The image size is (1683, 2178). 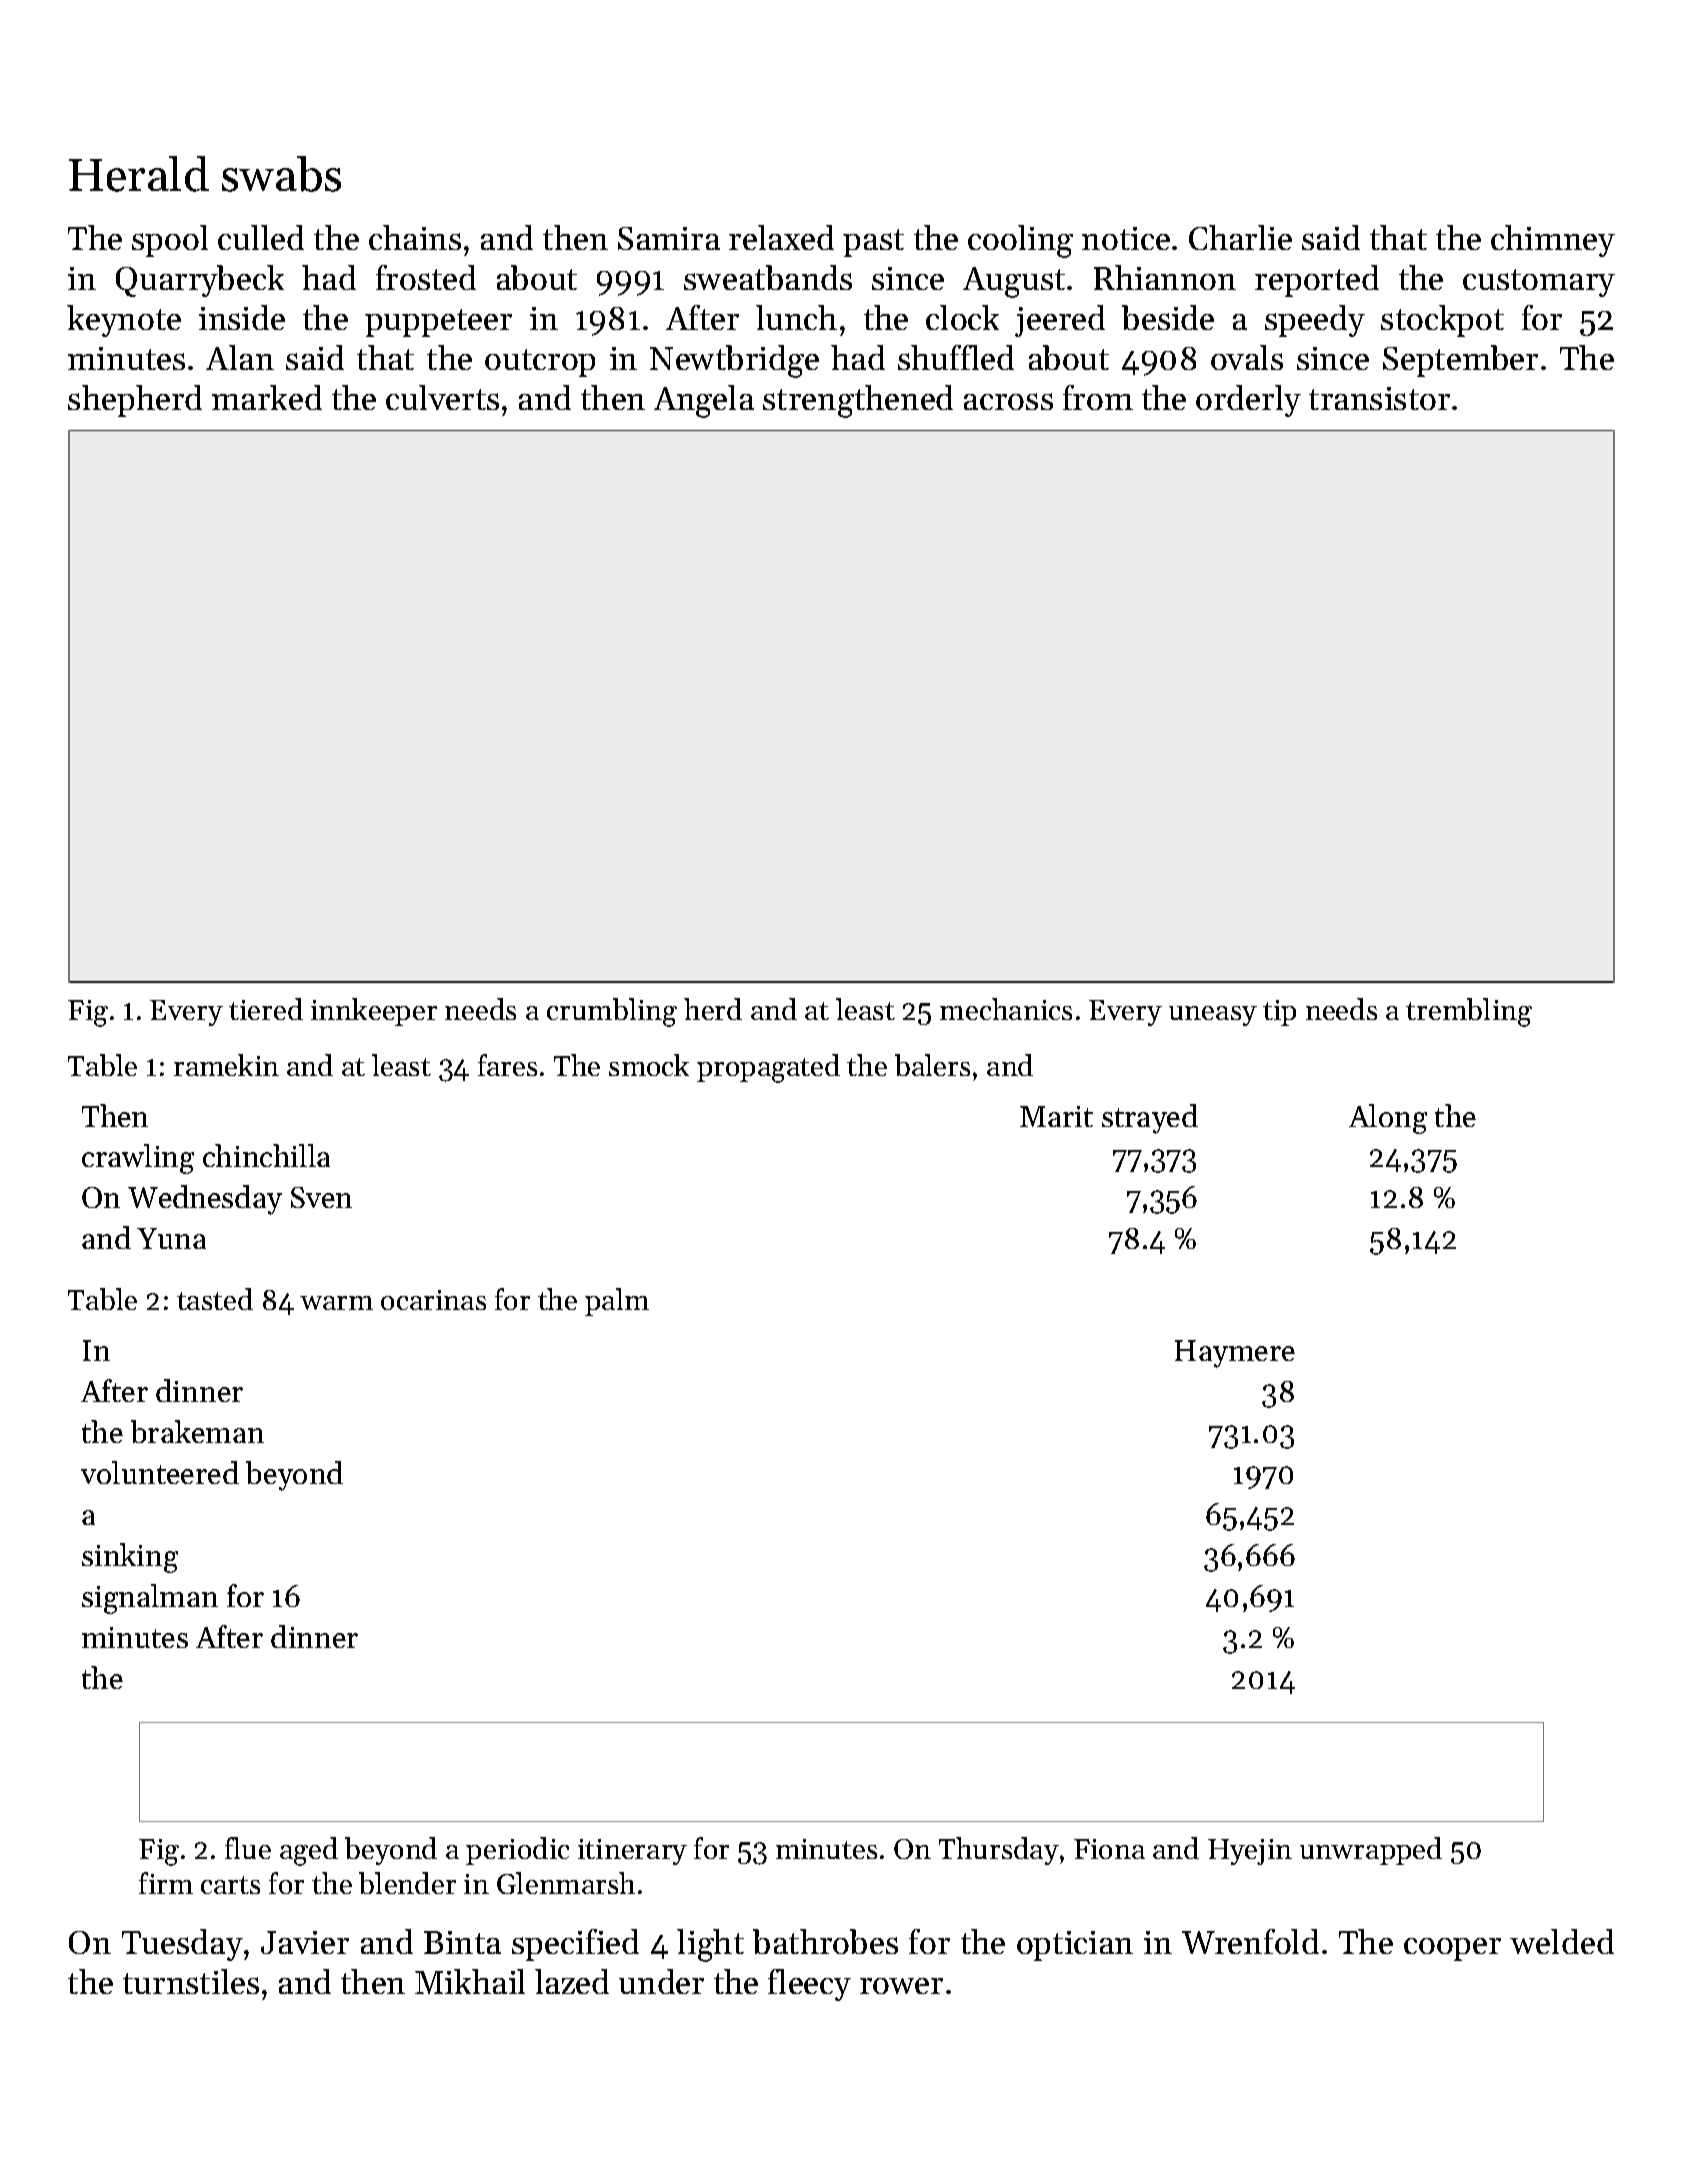 What do you see at coordinates (1553, 241) in the screenshot?
I see `chimney` at bounding box center [1553, 241].
